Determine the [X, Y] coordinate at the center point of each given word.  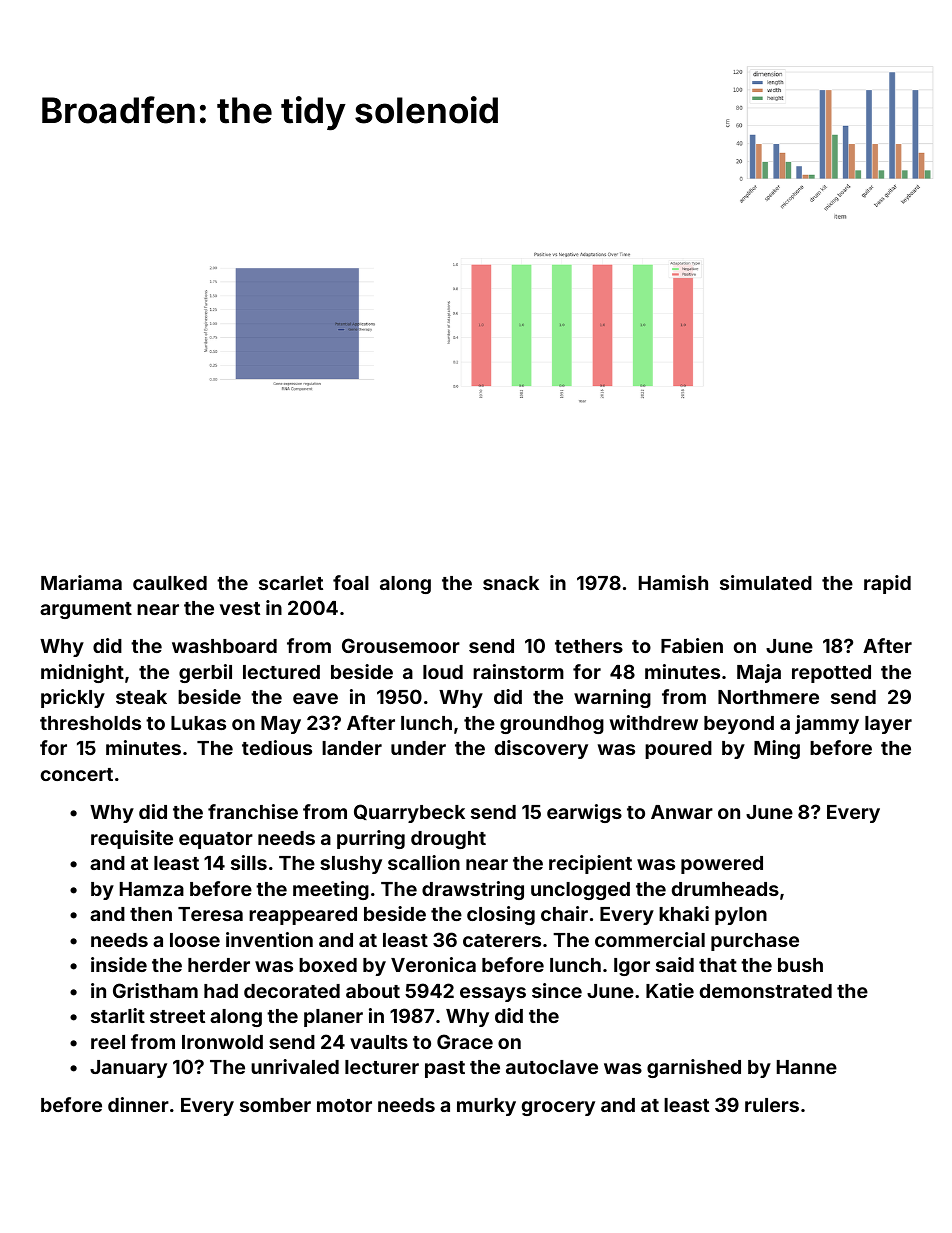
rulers [772, 1105]
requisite [132, 839]
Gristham [155, 990]
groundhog [552, 725]
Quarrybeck [409, 813]
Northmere [768, 697]
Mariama [81, 582]
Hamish [673, 582]
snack [511, 583]
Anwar [682, 812]
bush [800, 965]
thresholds [90, 723]
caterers [502, 940]
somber [275, 1105]
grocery [558, 1108]
